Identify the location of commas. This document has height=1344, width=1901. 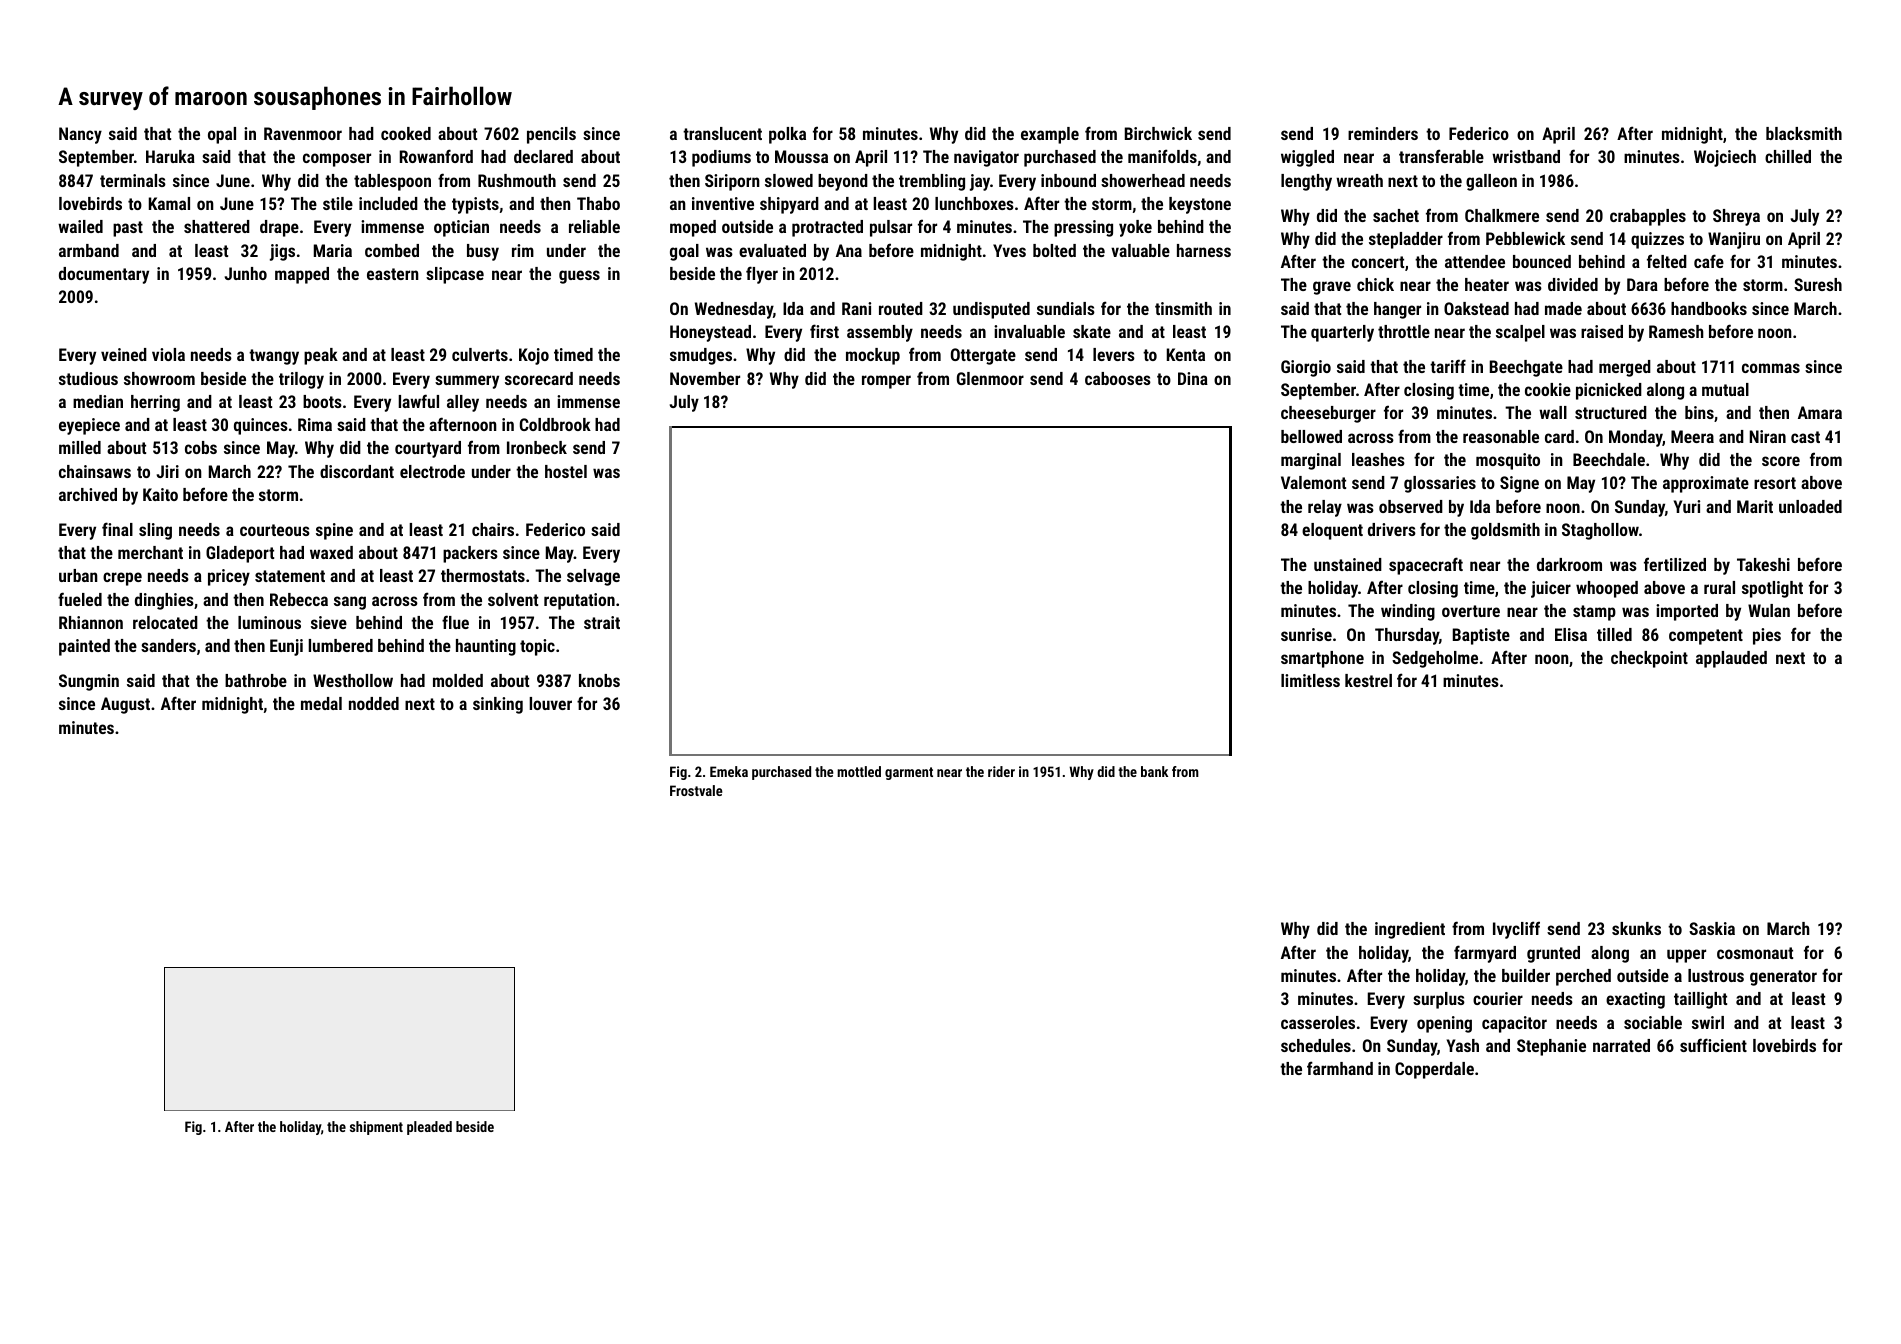
(1771, 368).
